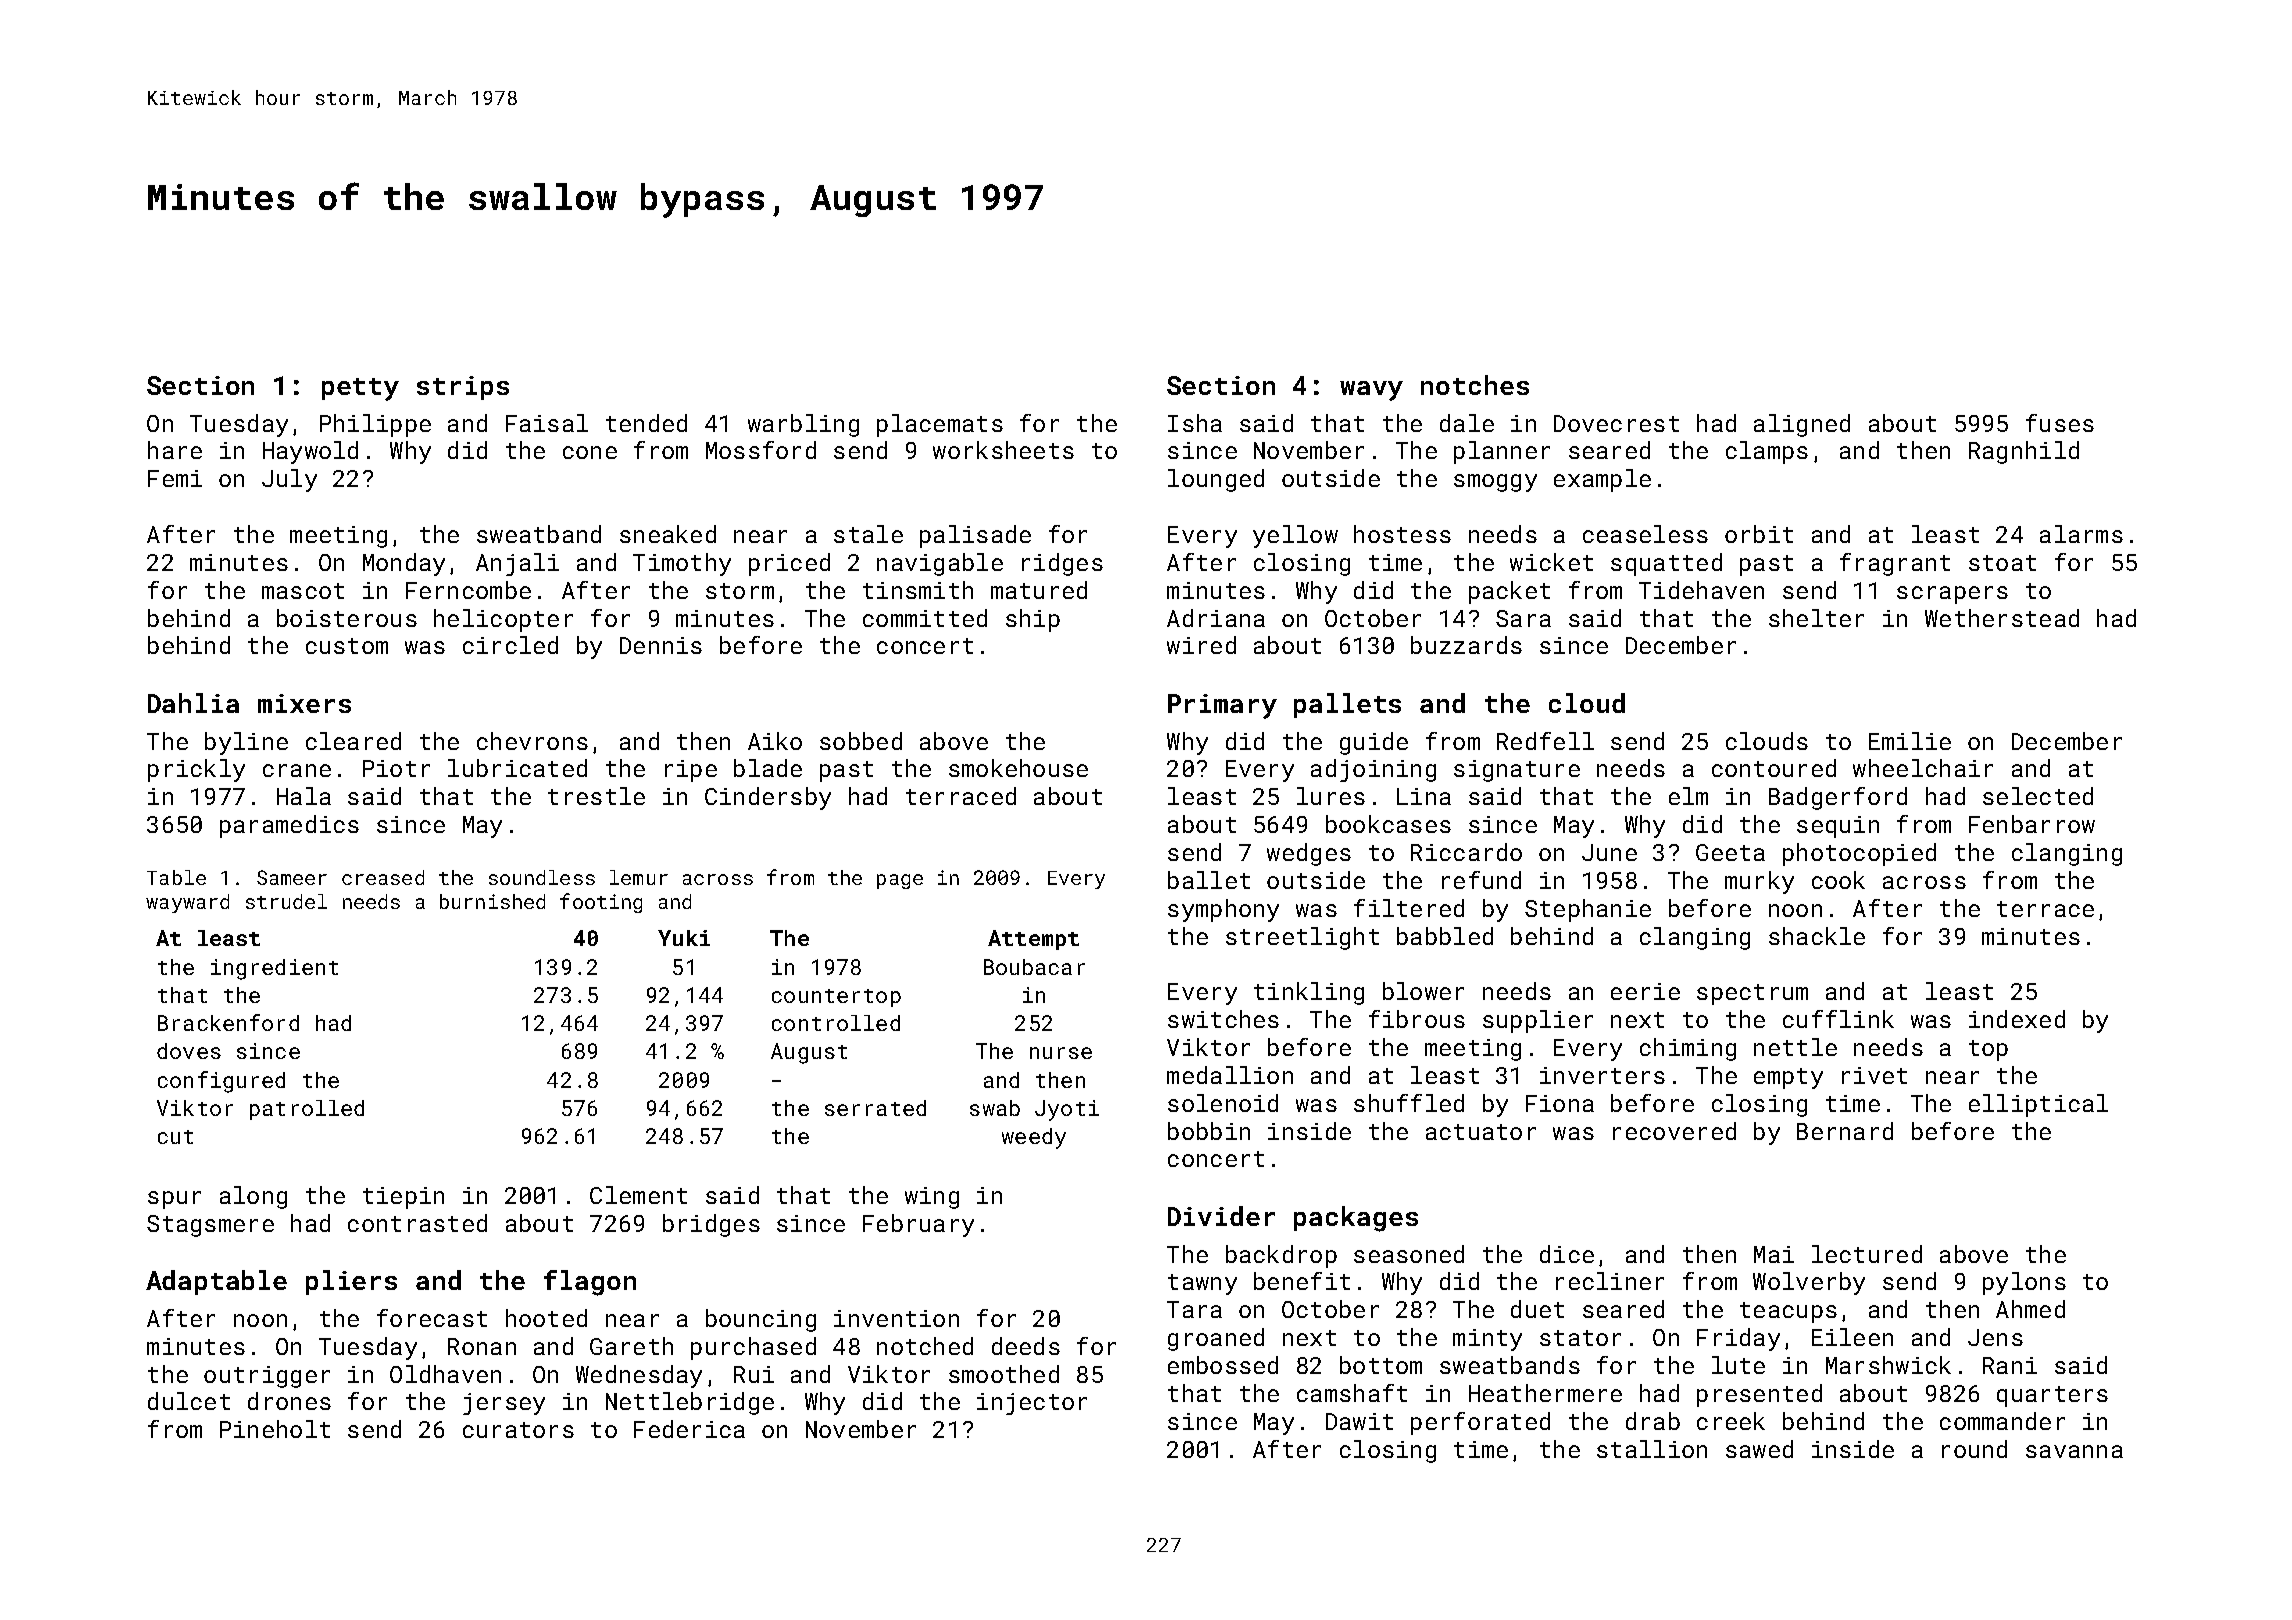 The image size is (2292, 1620). Describe the element at coordinates (1295, 536) in the page. I see `yellow` at that location.
